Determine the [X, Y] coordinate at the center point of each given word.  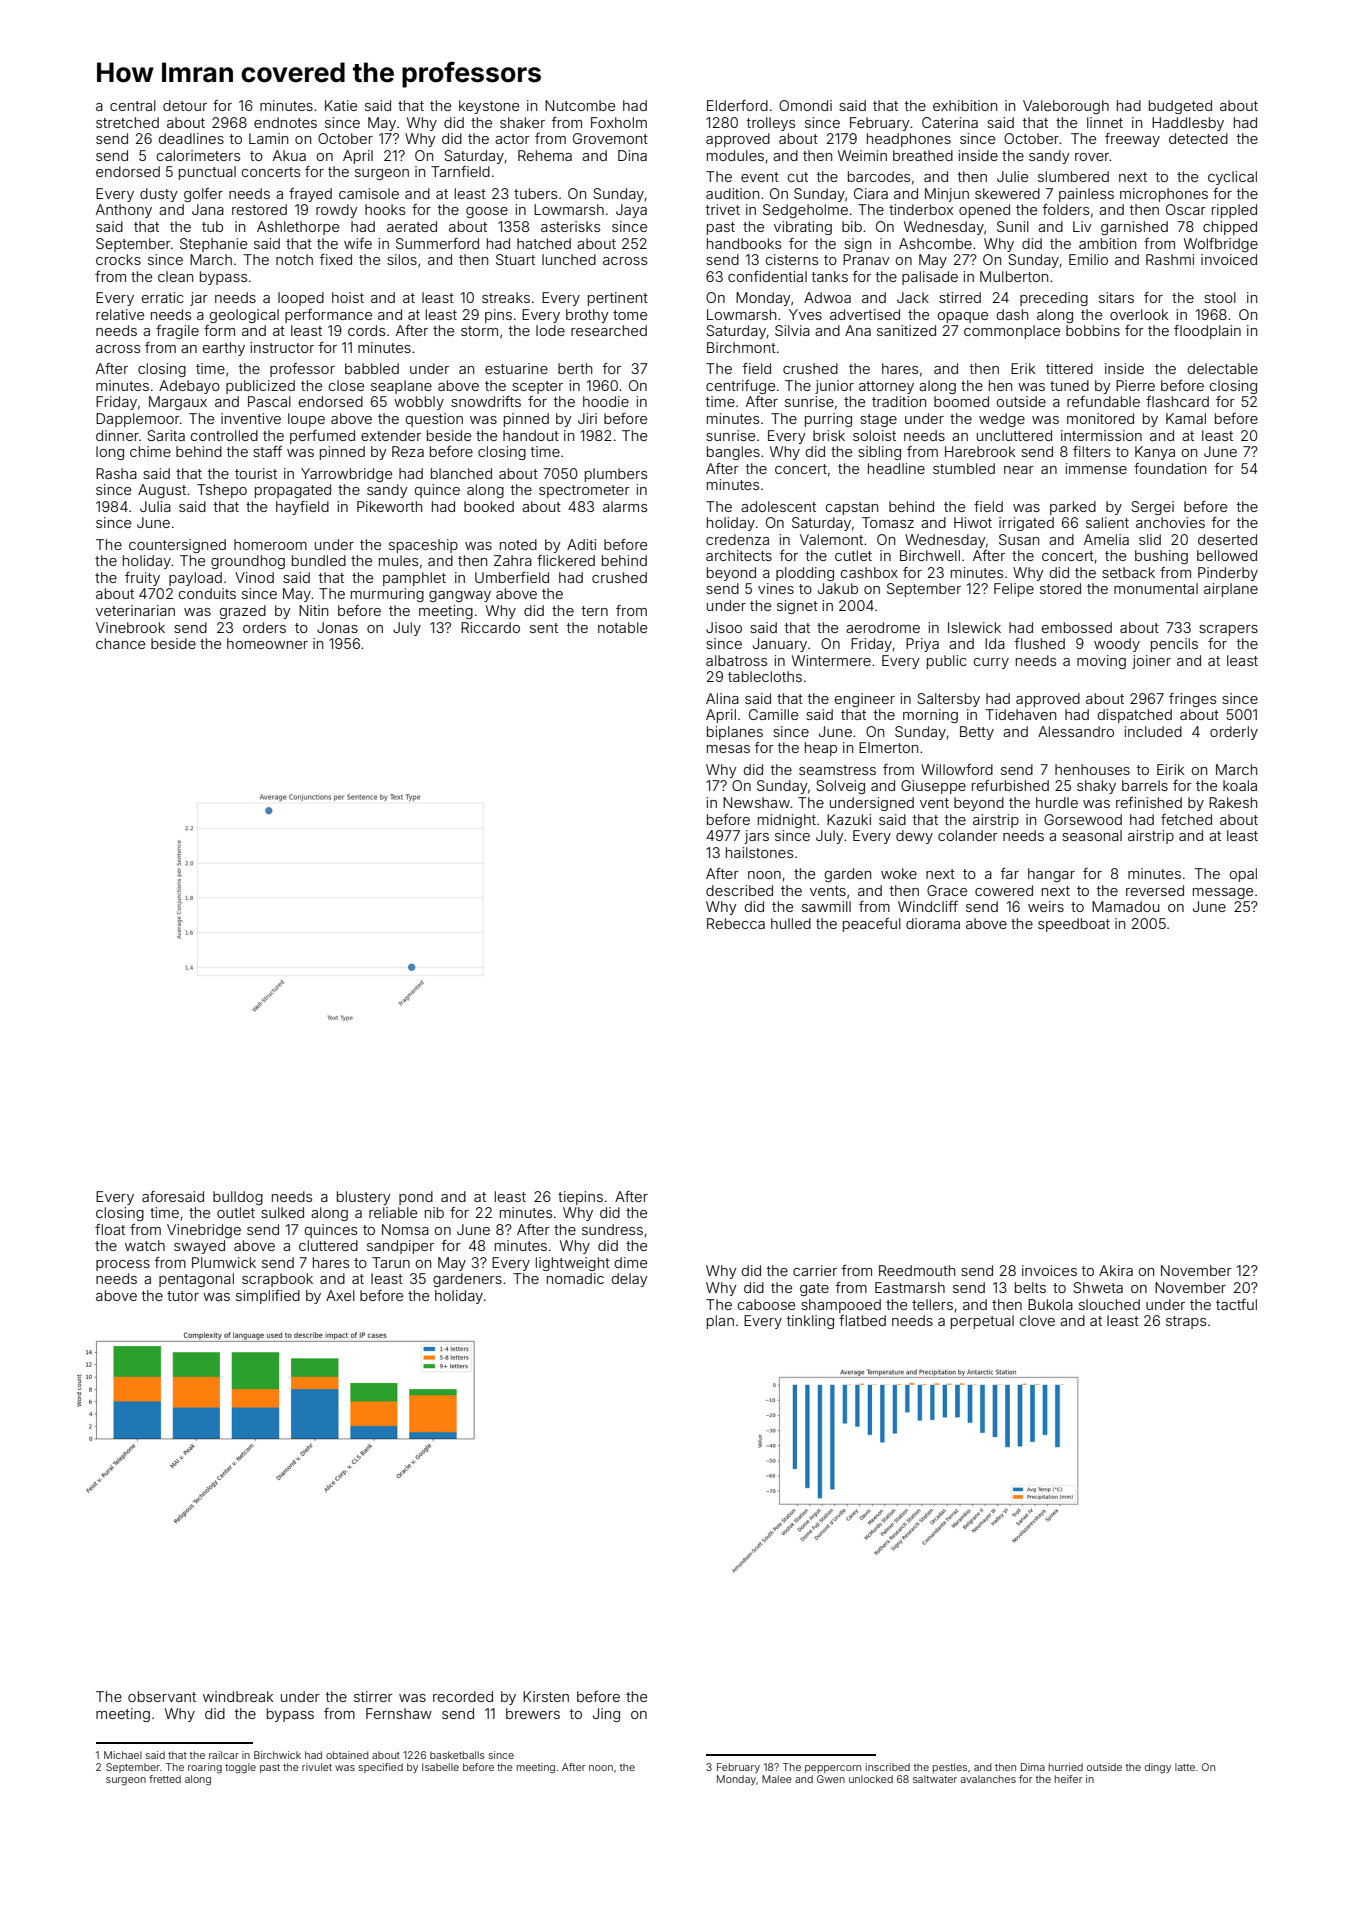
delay [629, 1280]
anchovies [1170, 522]
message [1223, 893]
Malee [777, 1779]
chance [120, 643]
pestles [950, 1768]
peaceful [872, 925]
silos [402, 259]
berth [575, 368]
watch [145, 1245]
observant [162, 1696]
